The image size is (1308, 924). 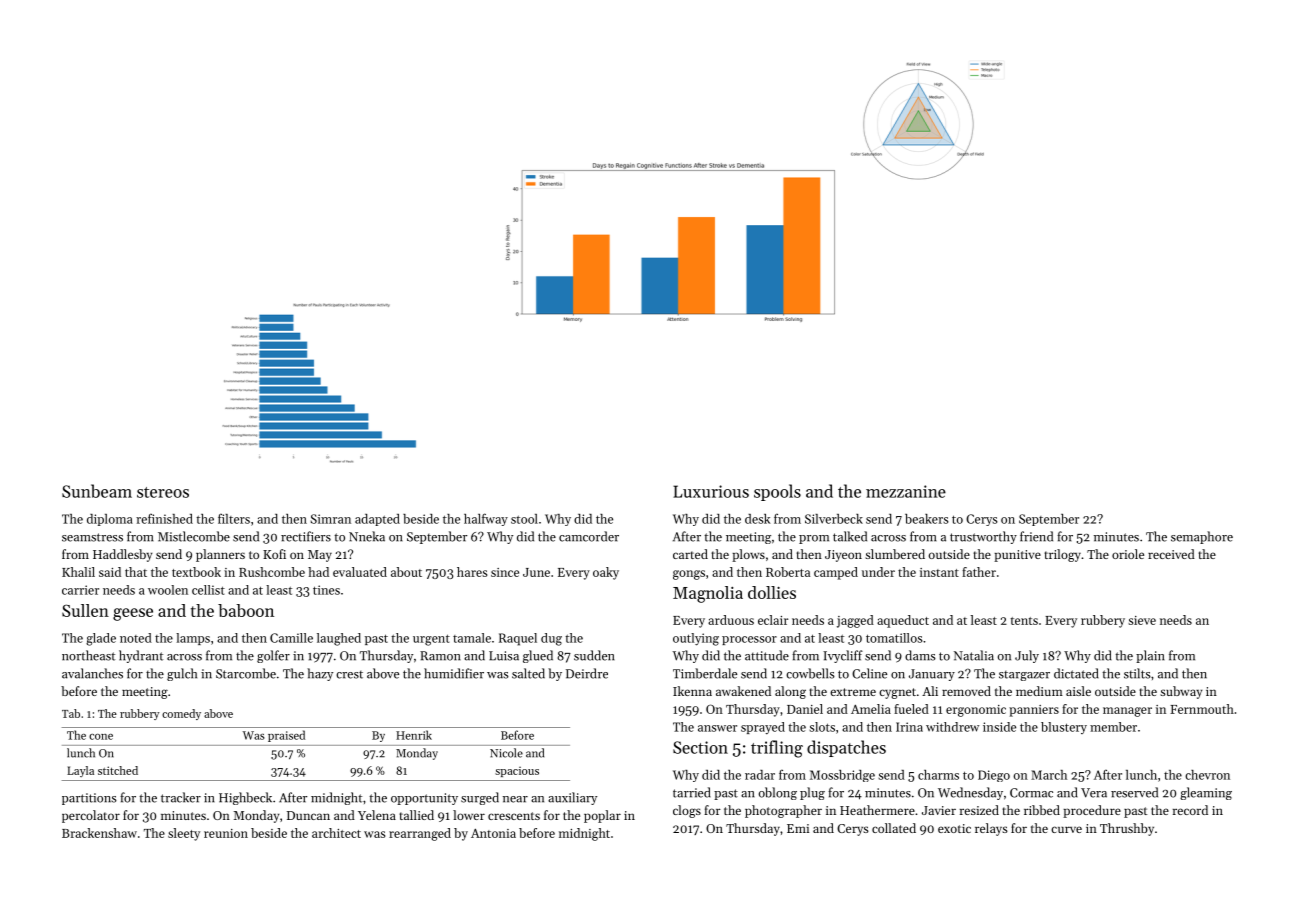 What do you see at coordinates (97, 491) in the document?
I see `Sunbeam` at bounding box center [97, 491].
